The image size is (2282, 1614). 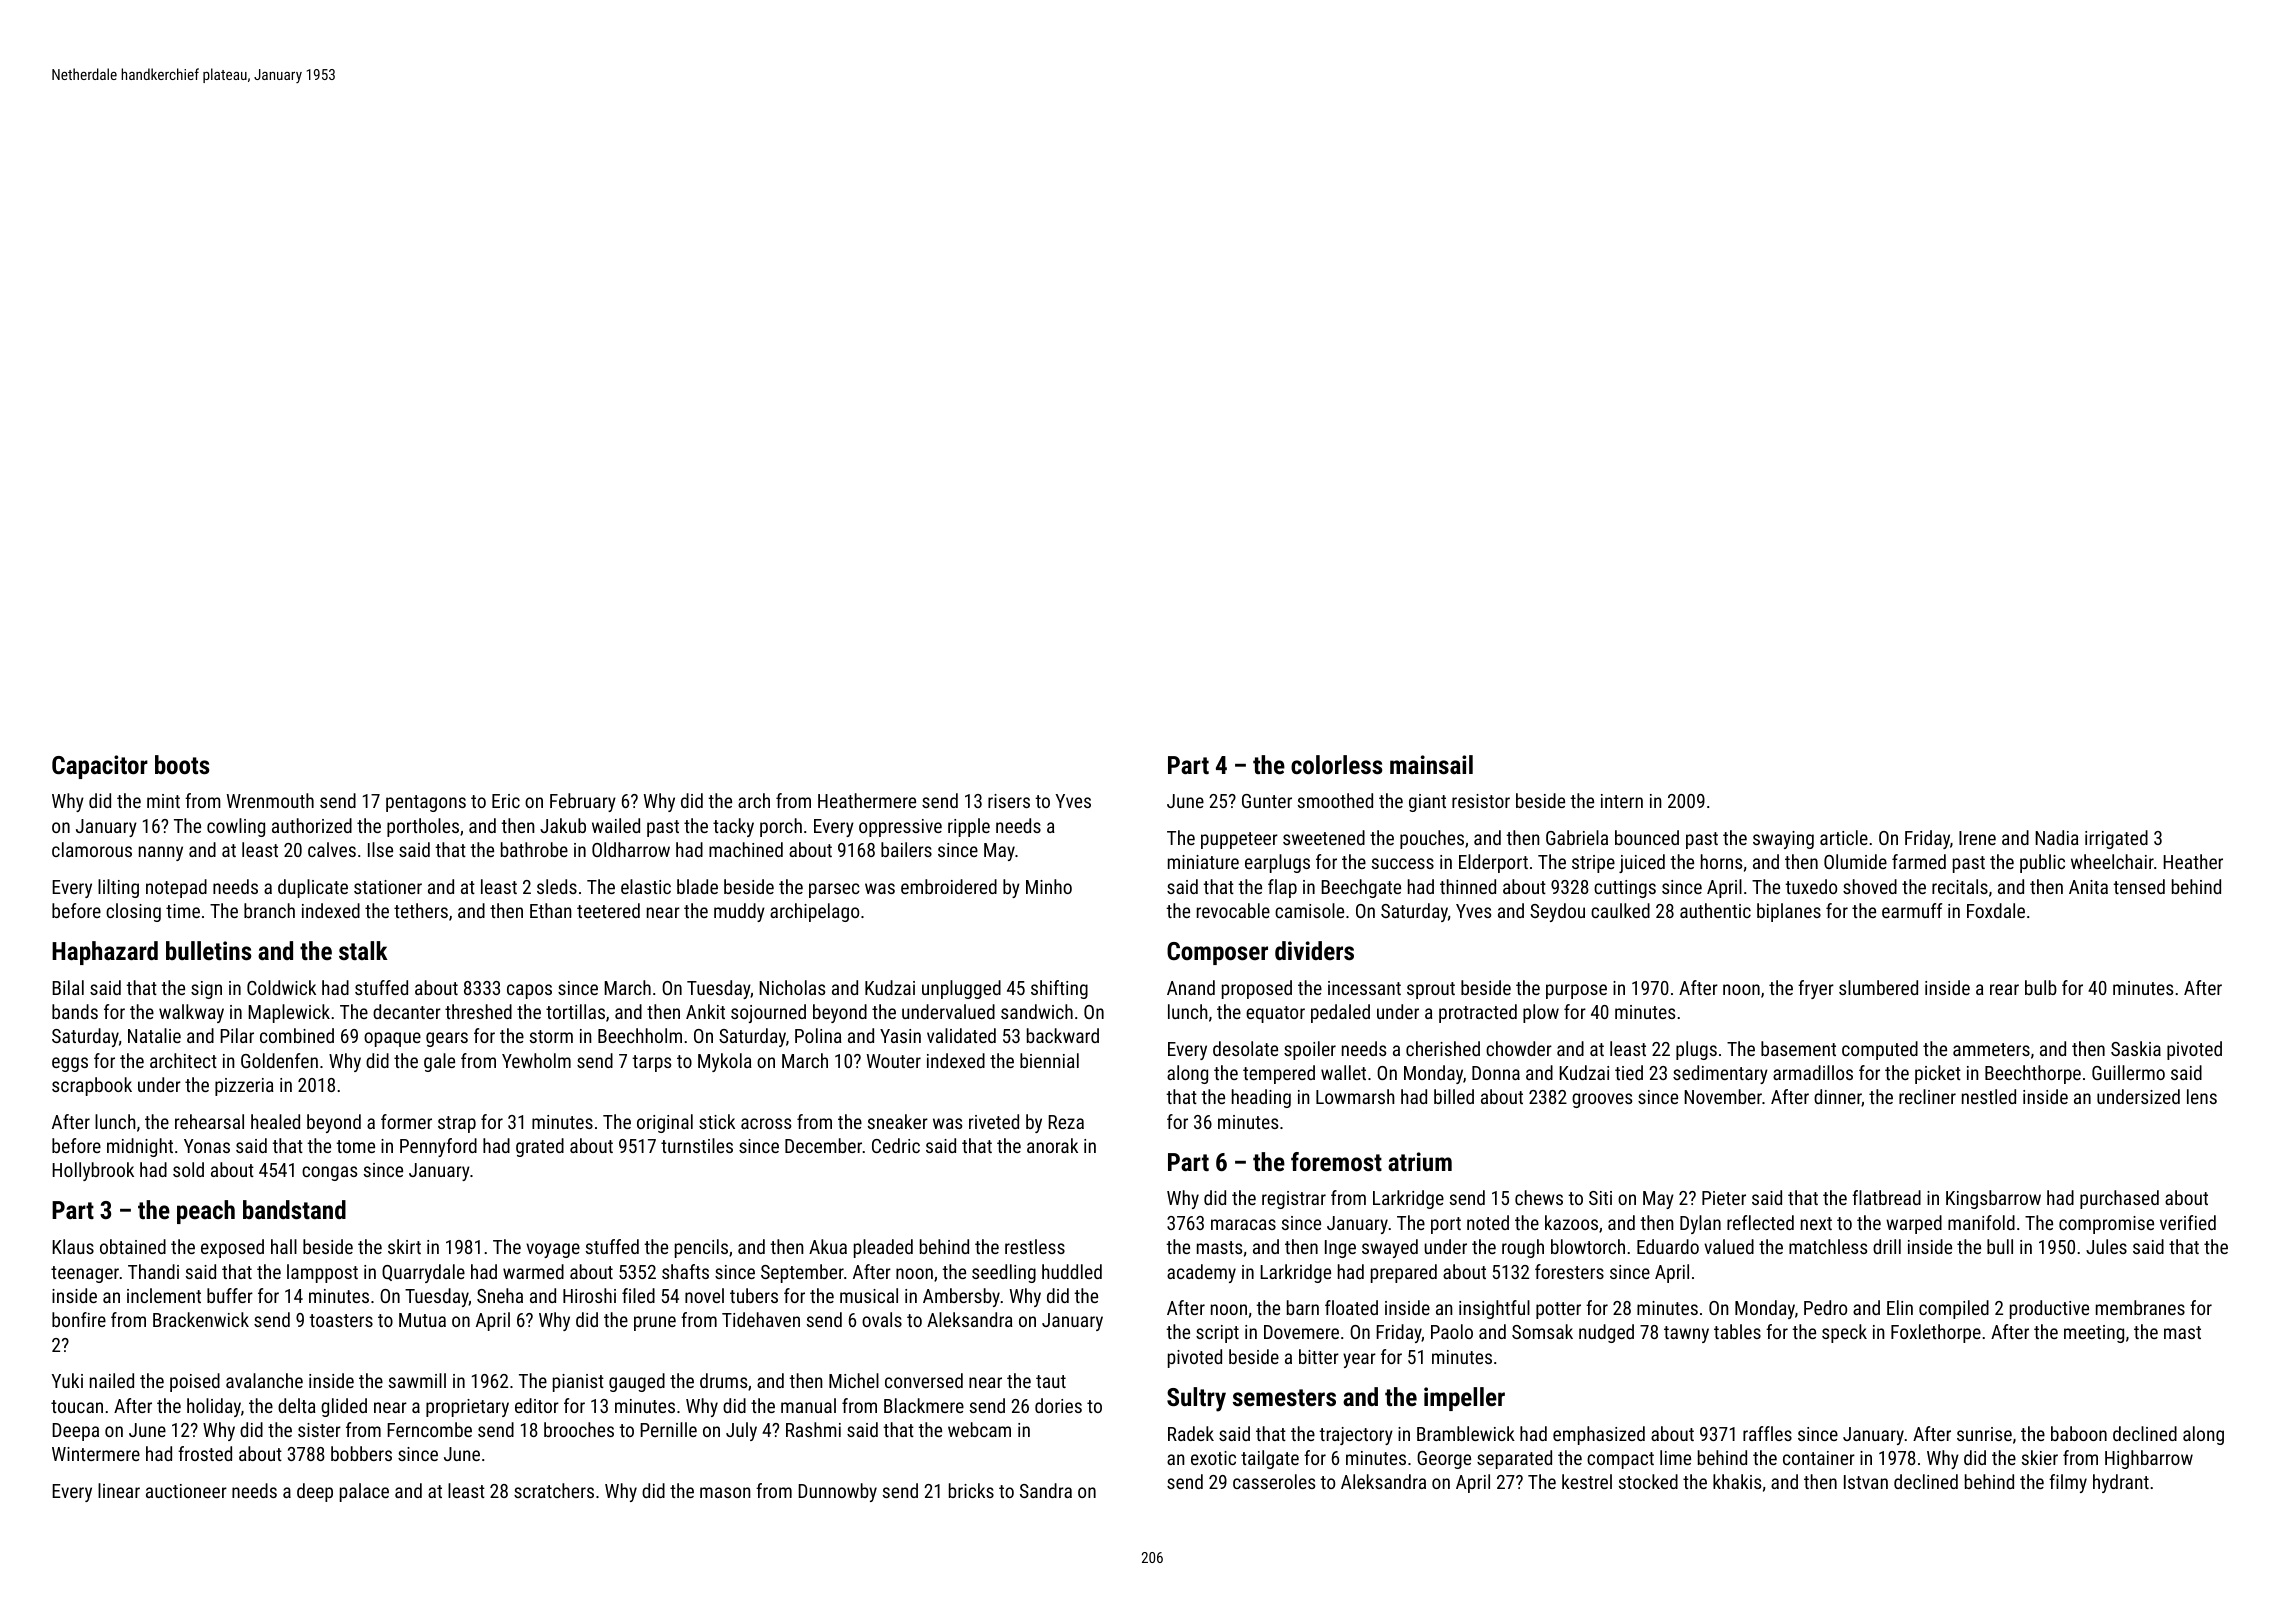 What do you see at coordinates (1811, 886) in the screenshot?
I see `tuxedo` at bounding box center [1811, 886].
